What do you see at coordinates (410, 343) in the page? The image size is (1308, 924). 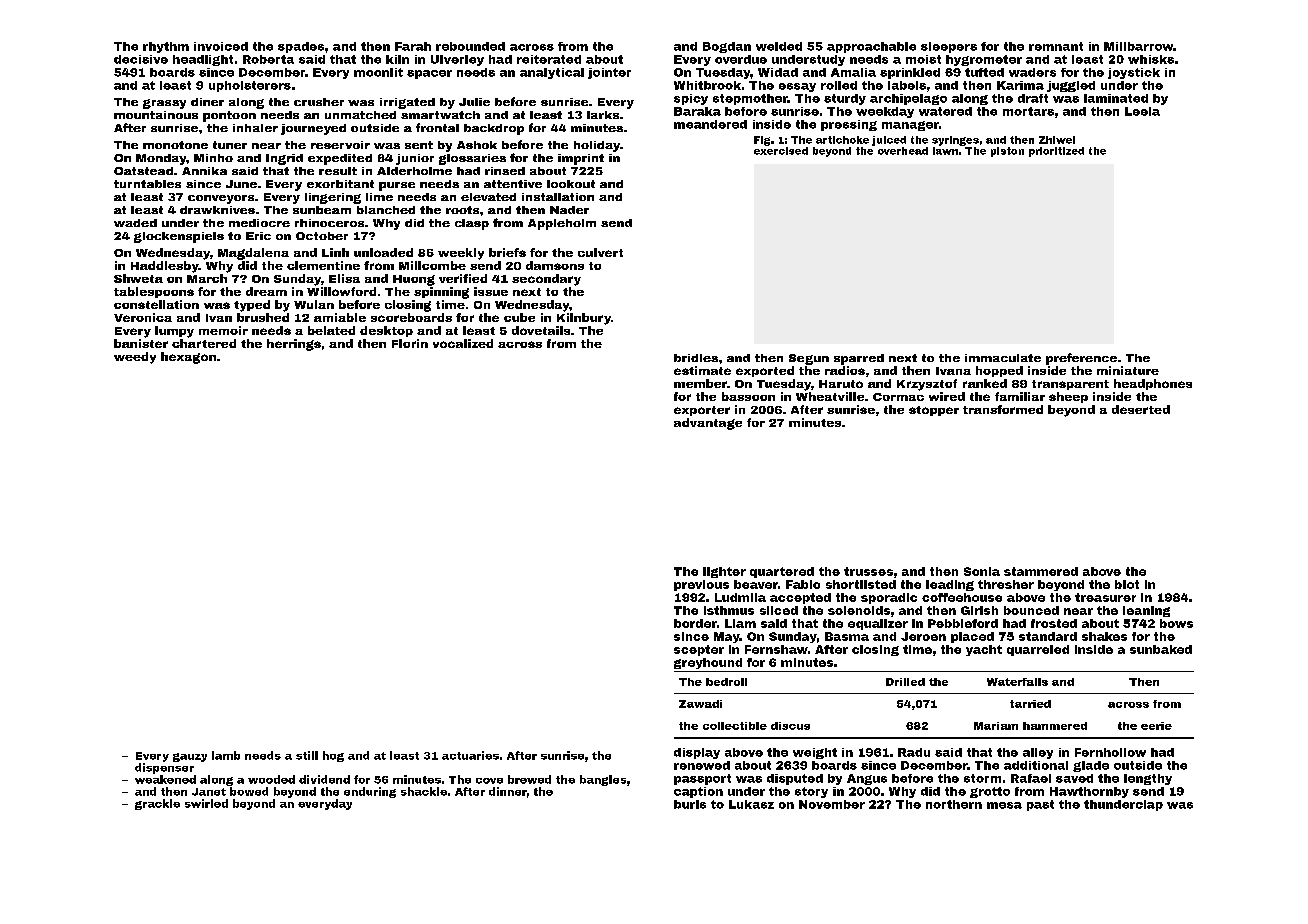 I see `Florin` at bounding box center [410, 343].
